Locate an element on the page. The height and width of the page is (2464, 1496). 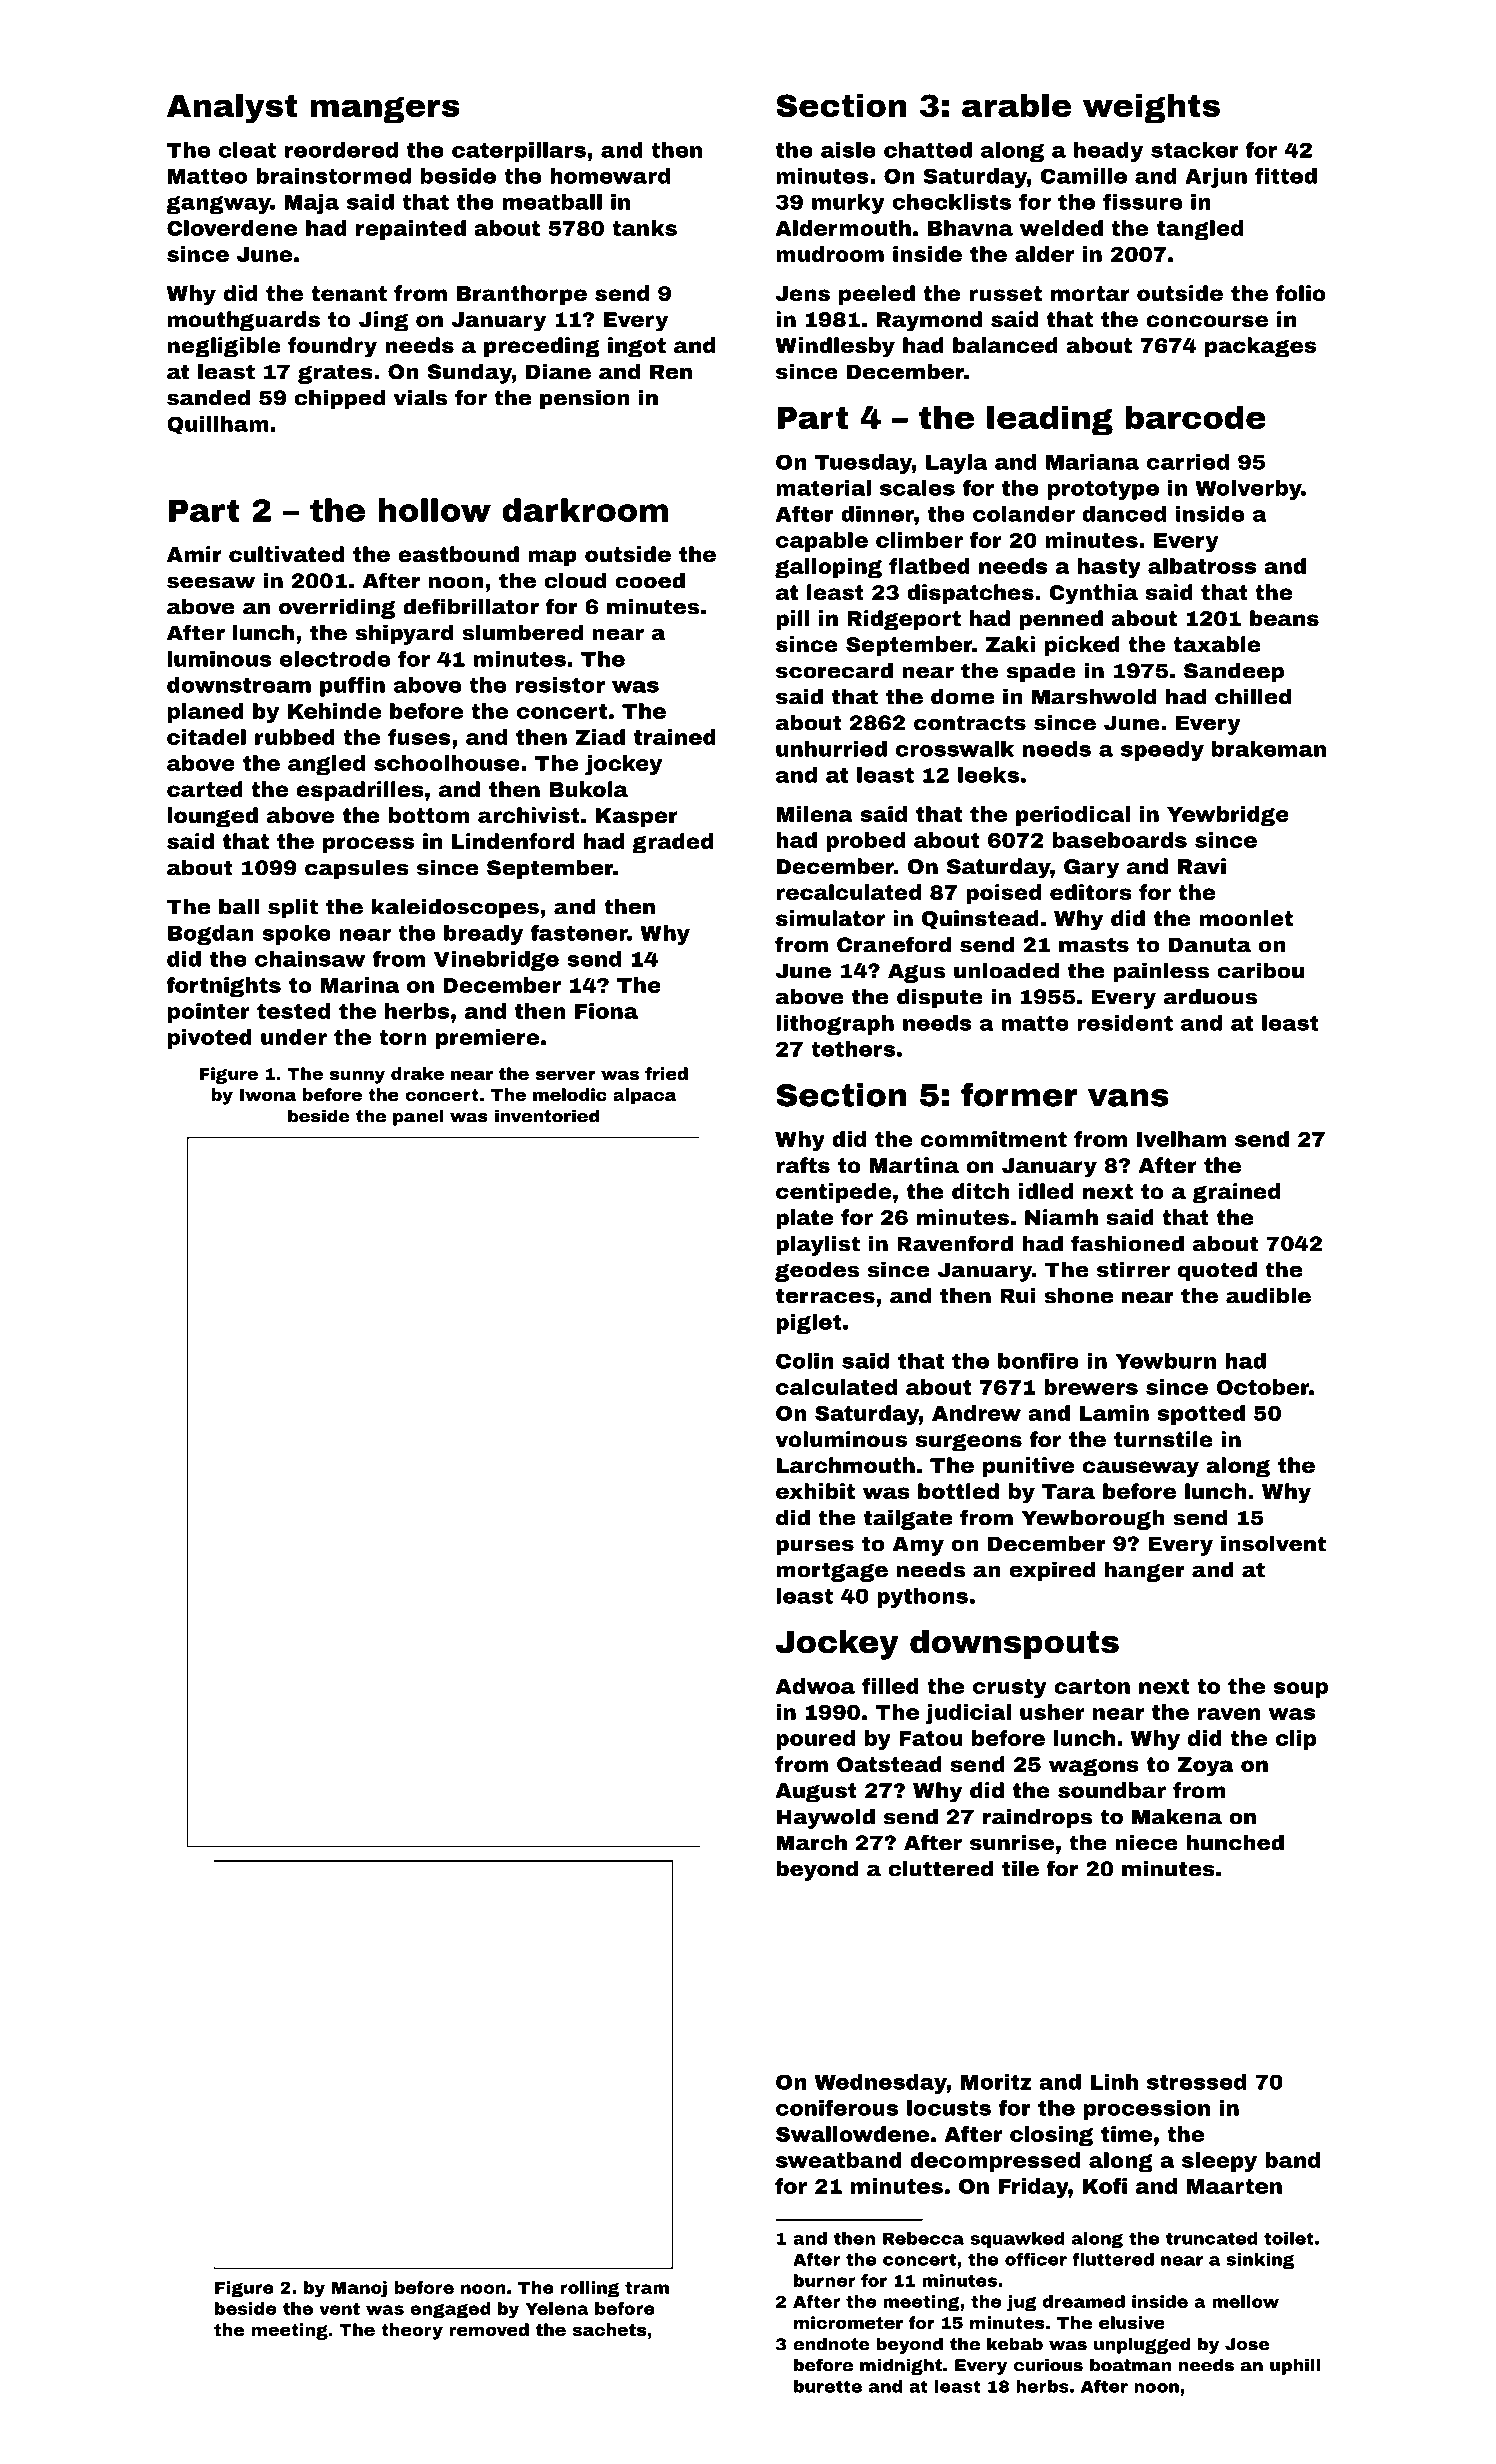
arable is located at coordinates (1016, 105).
